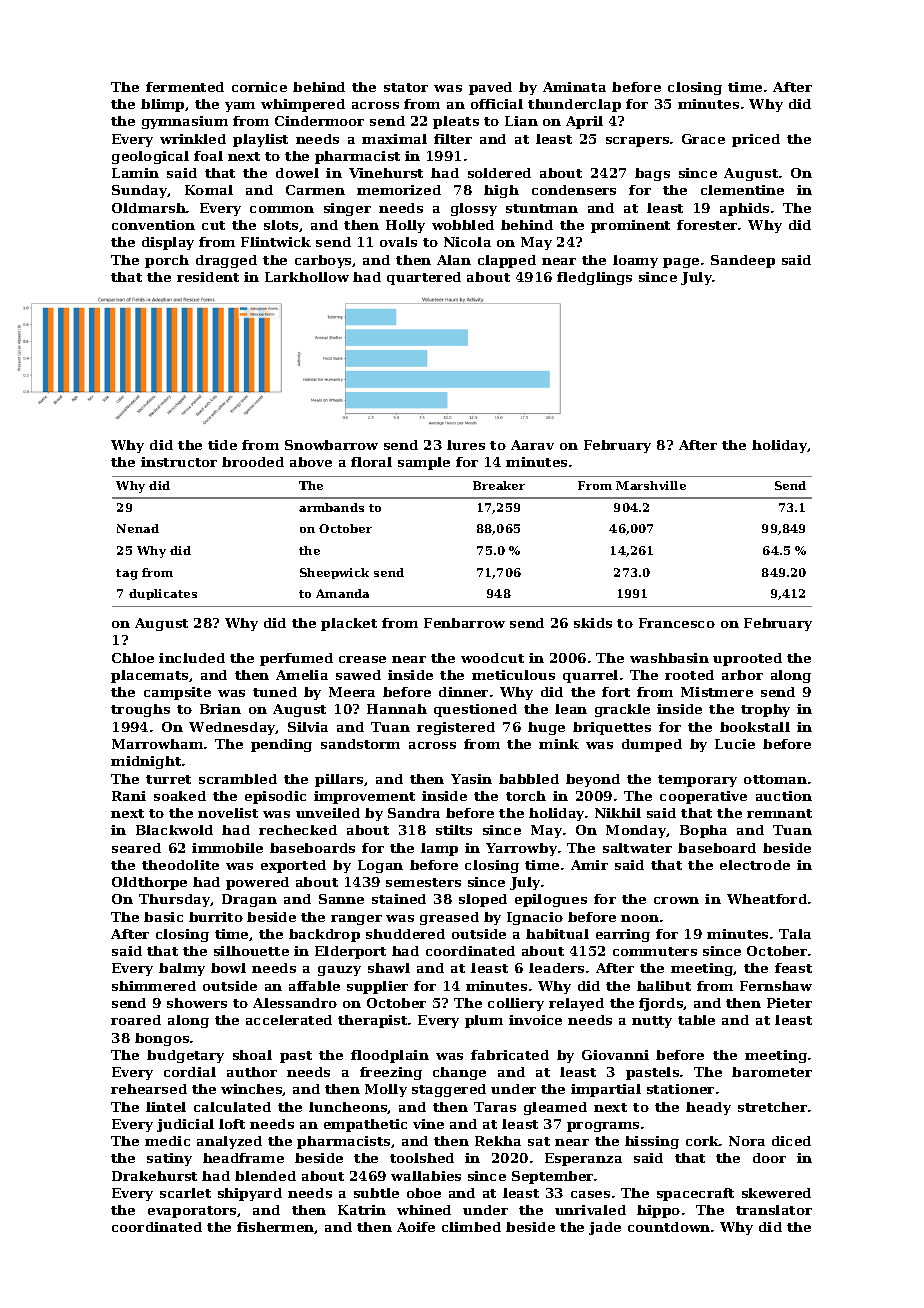  Describe the element at coordinates (146, 762) in the screenshot. I see `midnight` at that location.
